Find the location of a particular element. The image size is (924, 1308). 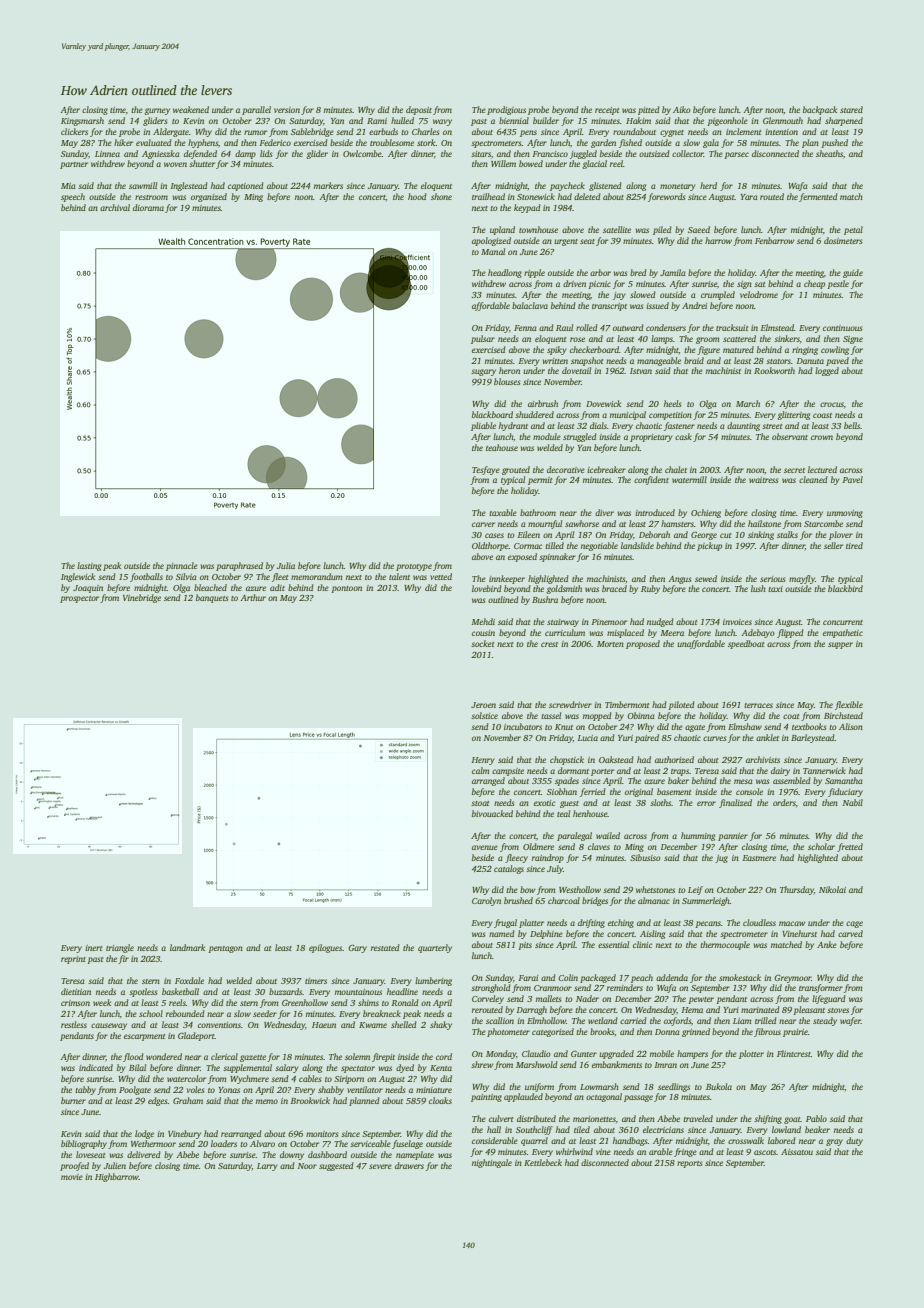

builder is located at coordinates (546, 120).
